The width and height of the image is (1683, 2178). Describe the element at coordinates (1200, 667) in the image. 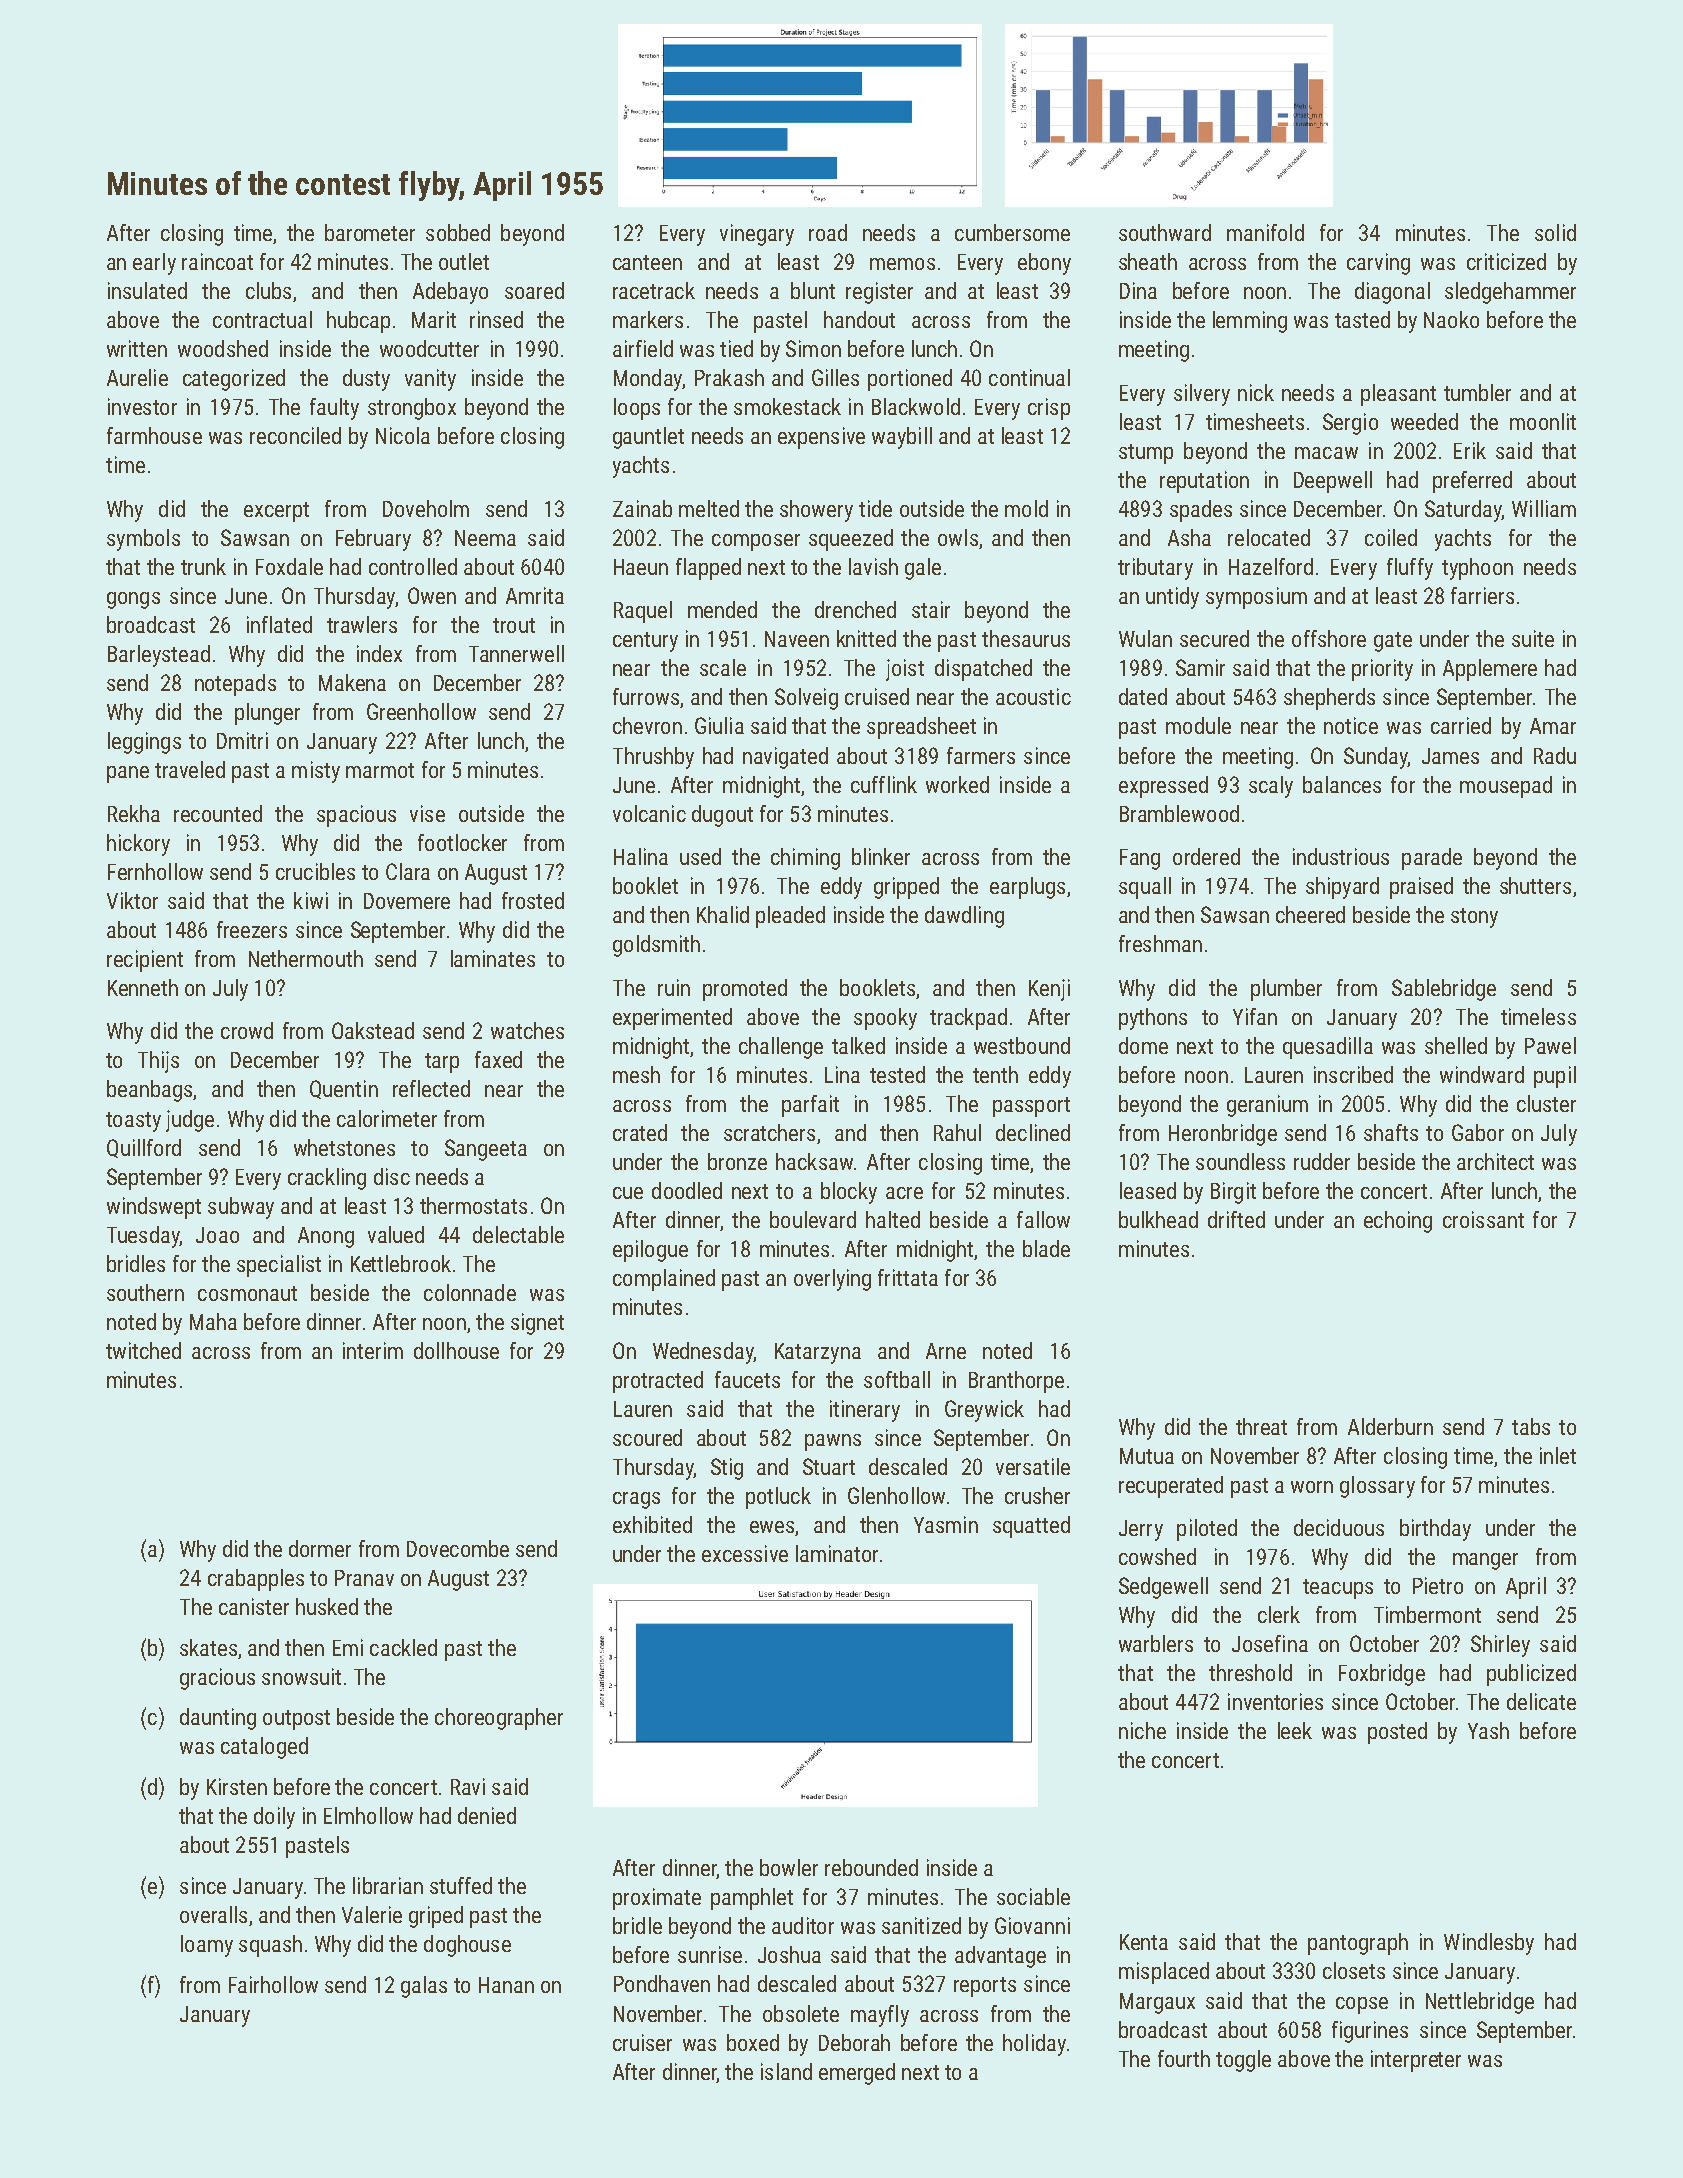

I see `Samir` at that location.
